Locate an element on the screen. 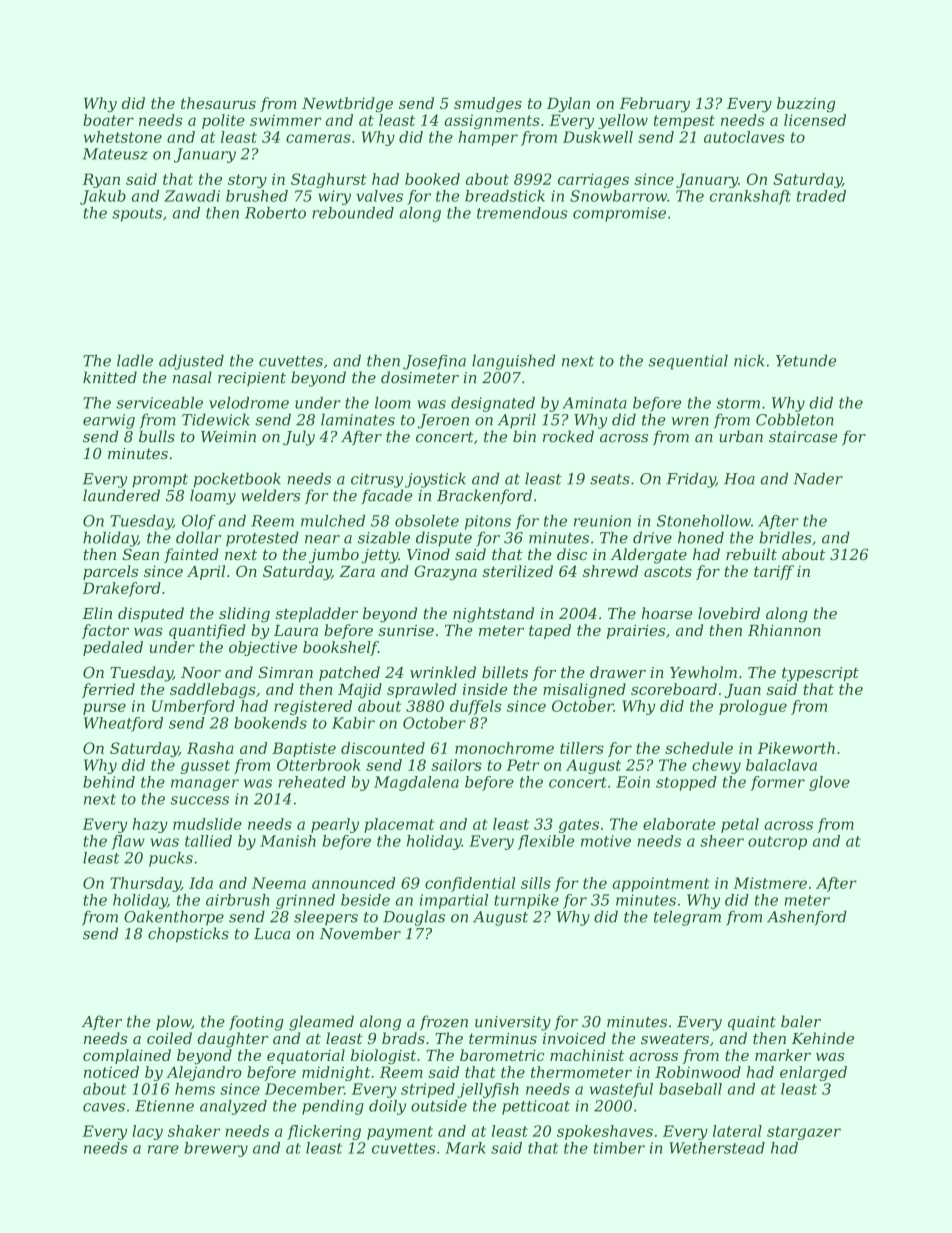 The height and width of the screenshot is (1233, 952). traded is located at coordinates (821, 196).
